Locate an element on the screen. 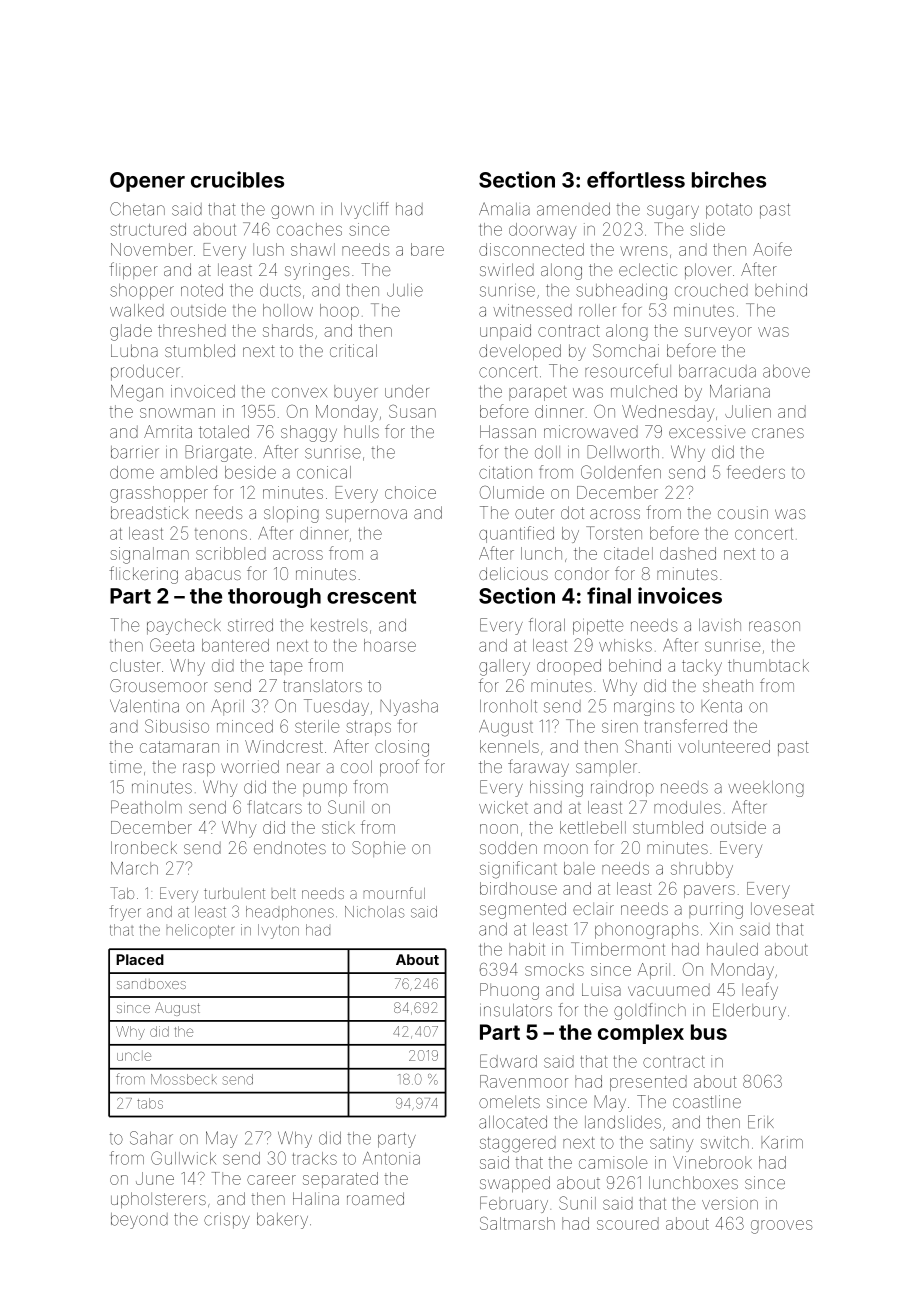  Amalia is located at coordinates (504, 209).
